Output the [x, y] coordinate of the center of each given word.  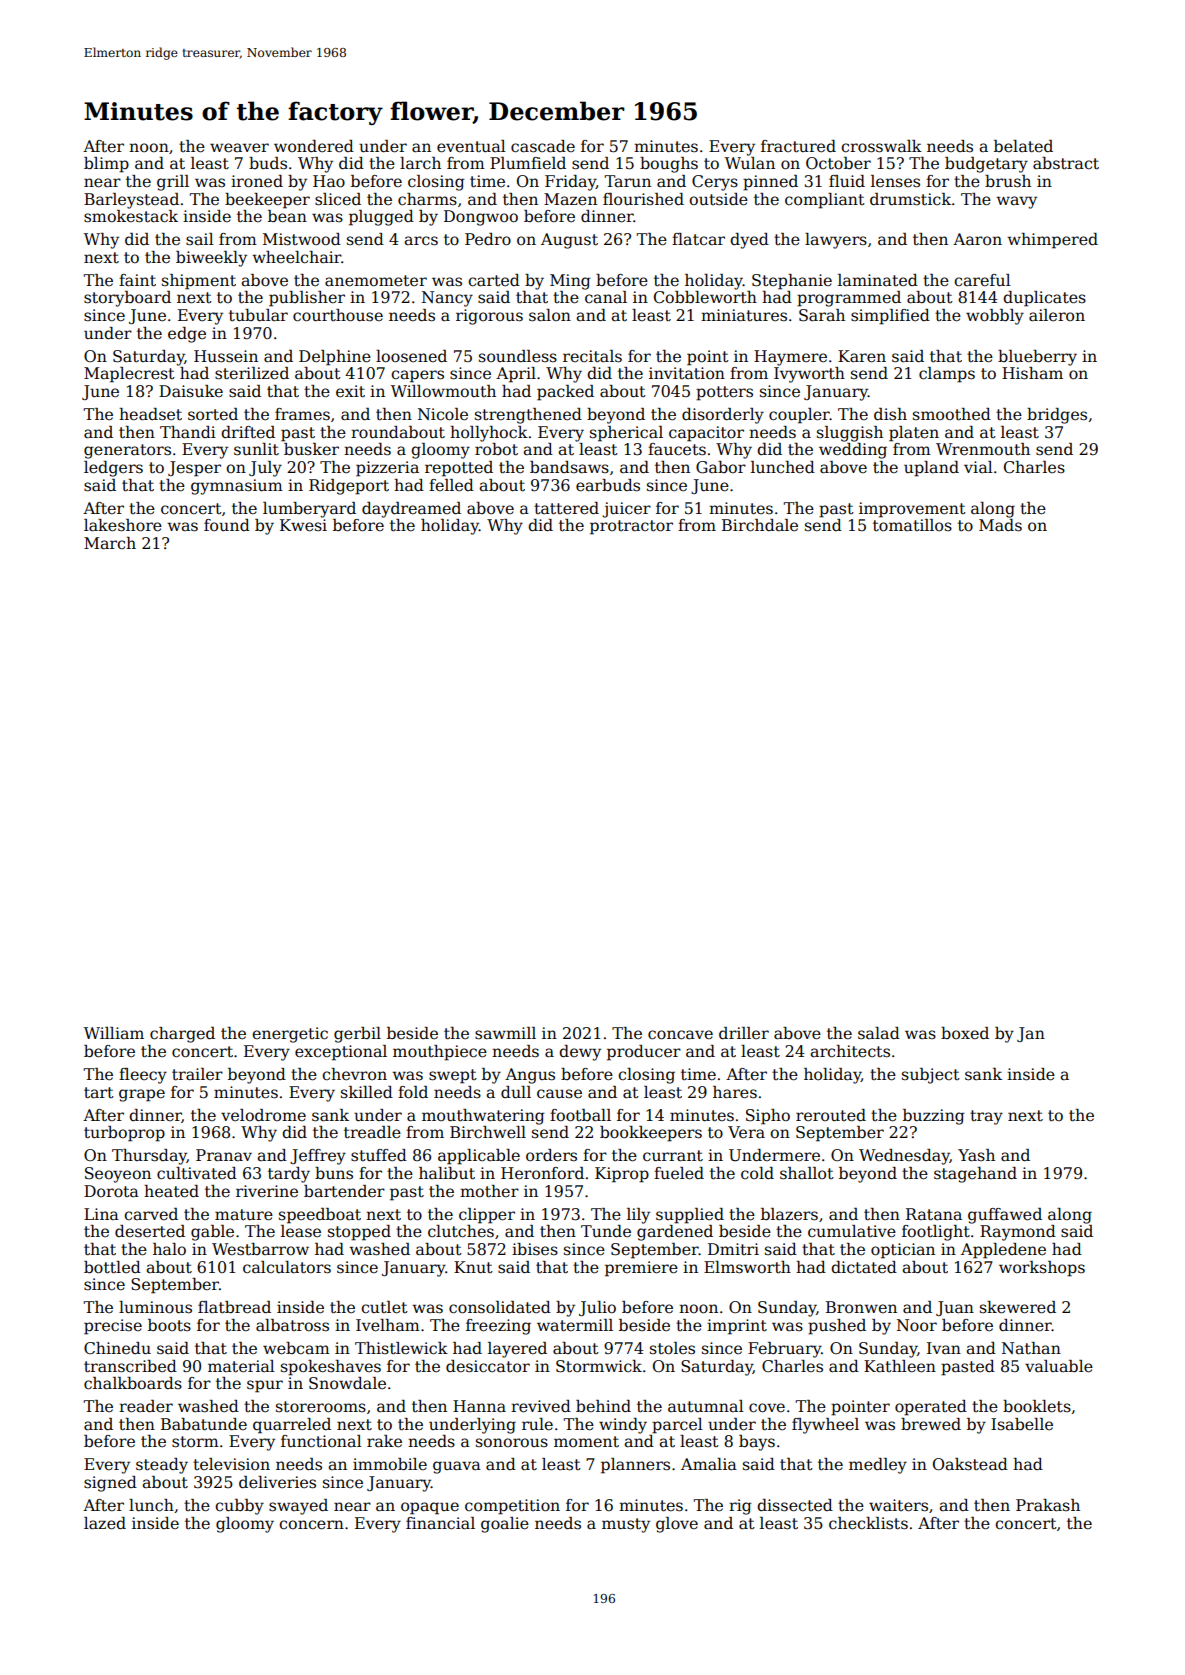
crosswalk [881, 146]
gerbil [357, 1035]
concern [311, 1525]
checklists [868, 1523]
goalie [505, 1525]
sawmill [505, 1033]
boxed [965, 1033]
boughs [669, 165]
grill [173, 183]
